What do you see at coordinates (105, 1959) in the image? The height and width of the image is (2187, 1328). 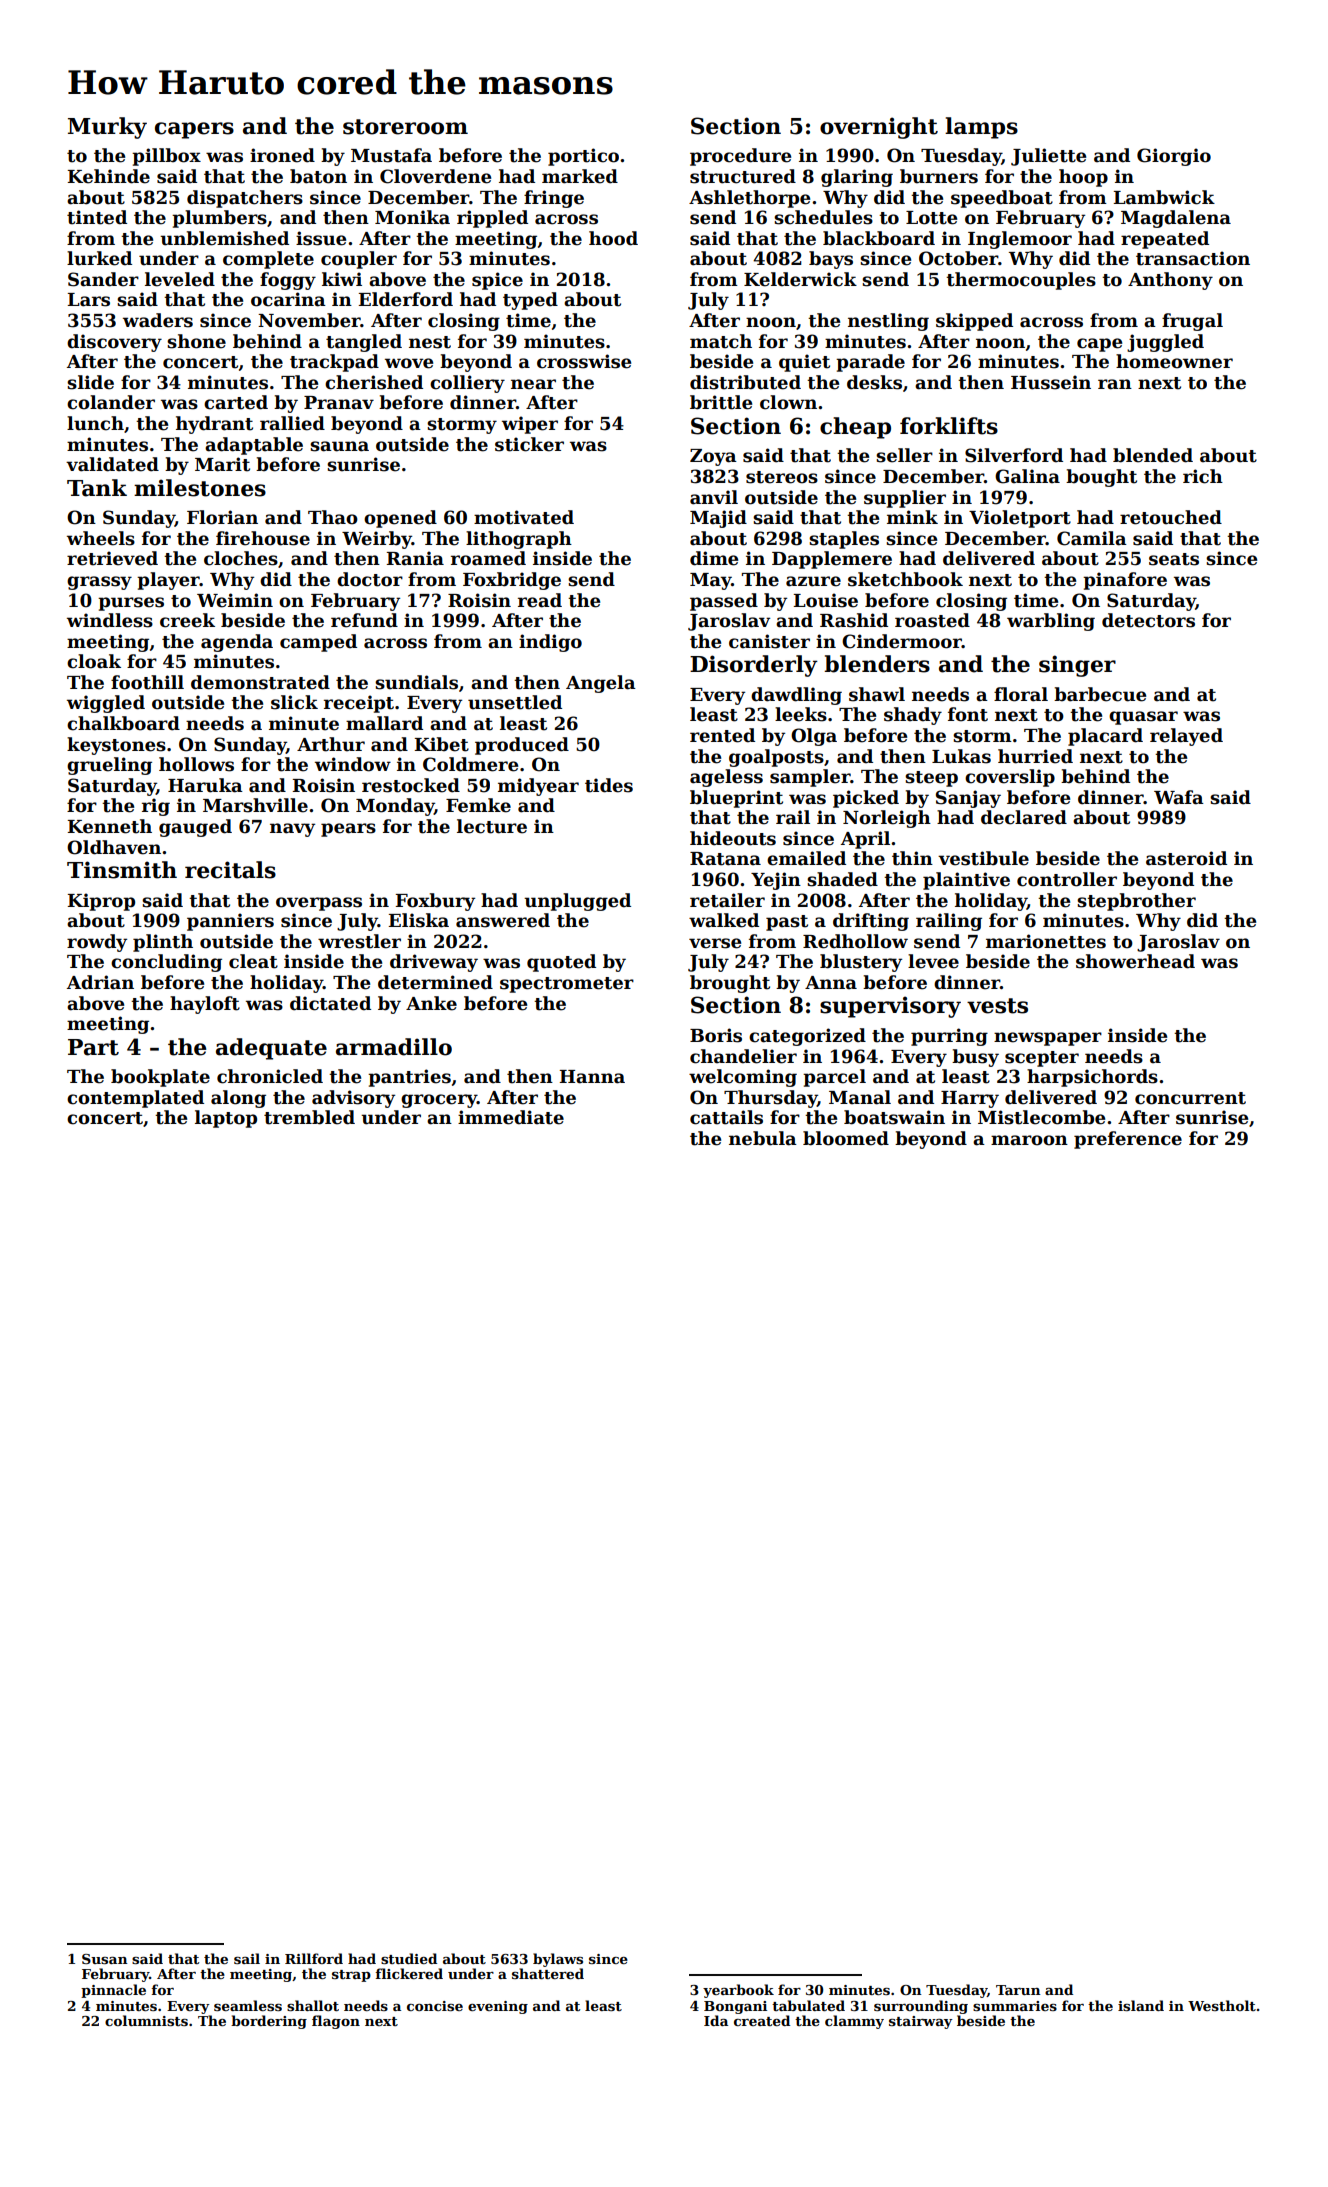 I see `Susan` at bounding box center [105, 1959].
